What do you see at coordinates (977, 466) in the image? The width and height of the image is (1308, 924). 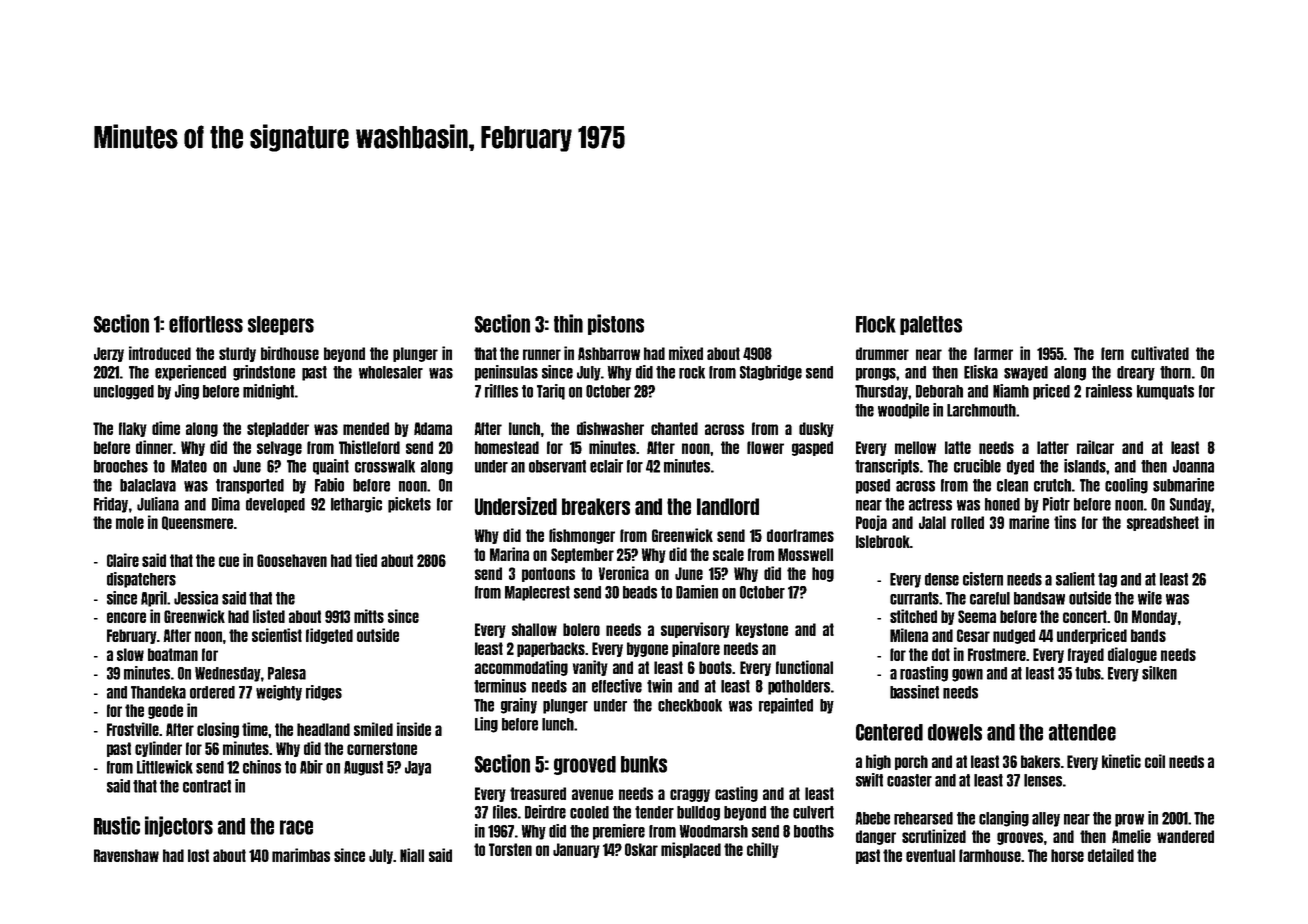 I see `crucible` at bounding box center [977, 466].
